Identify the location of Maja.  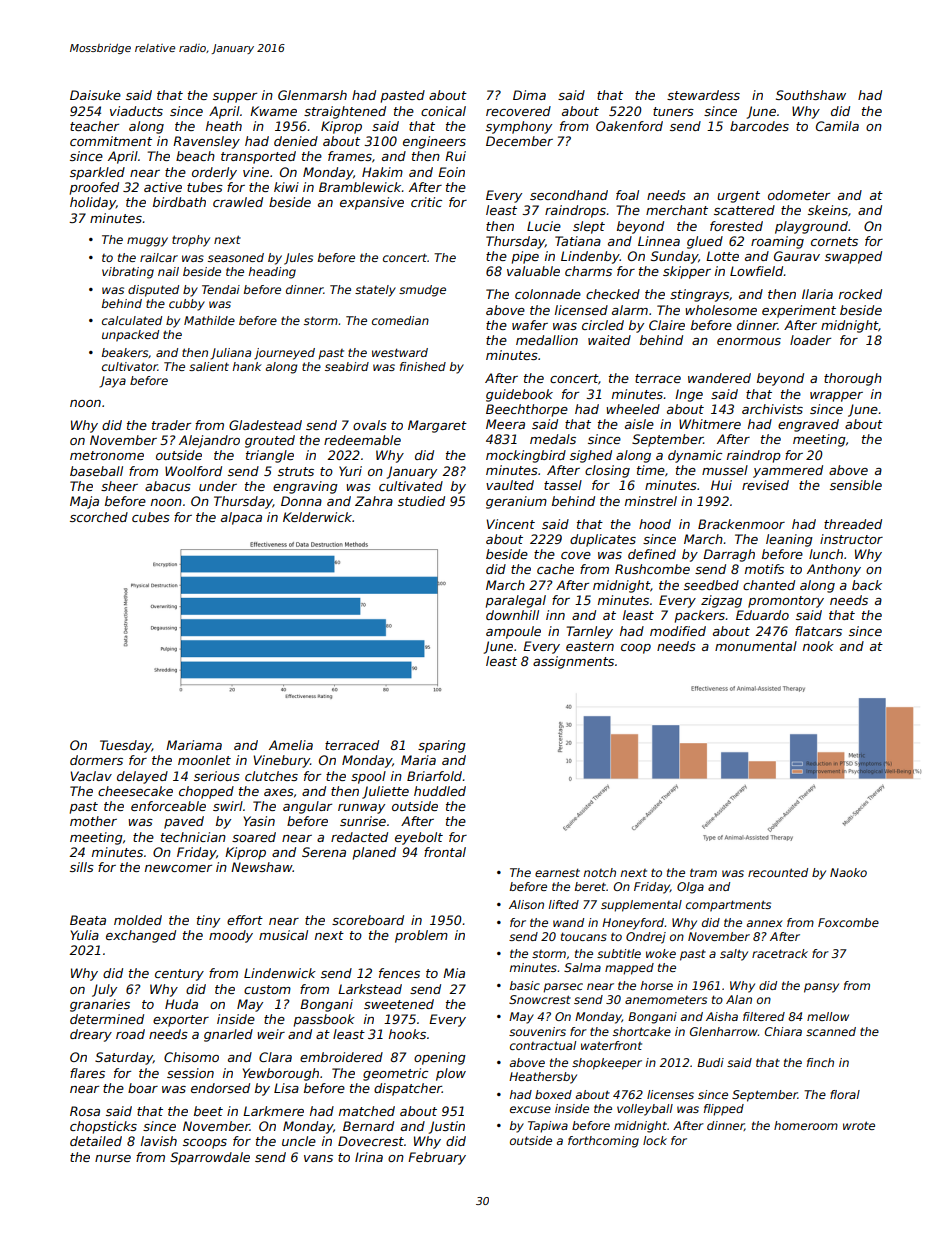
(84, 502).
